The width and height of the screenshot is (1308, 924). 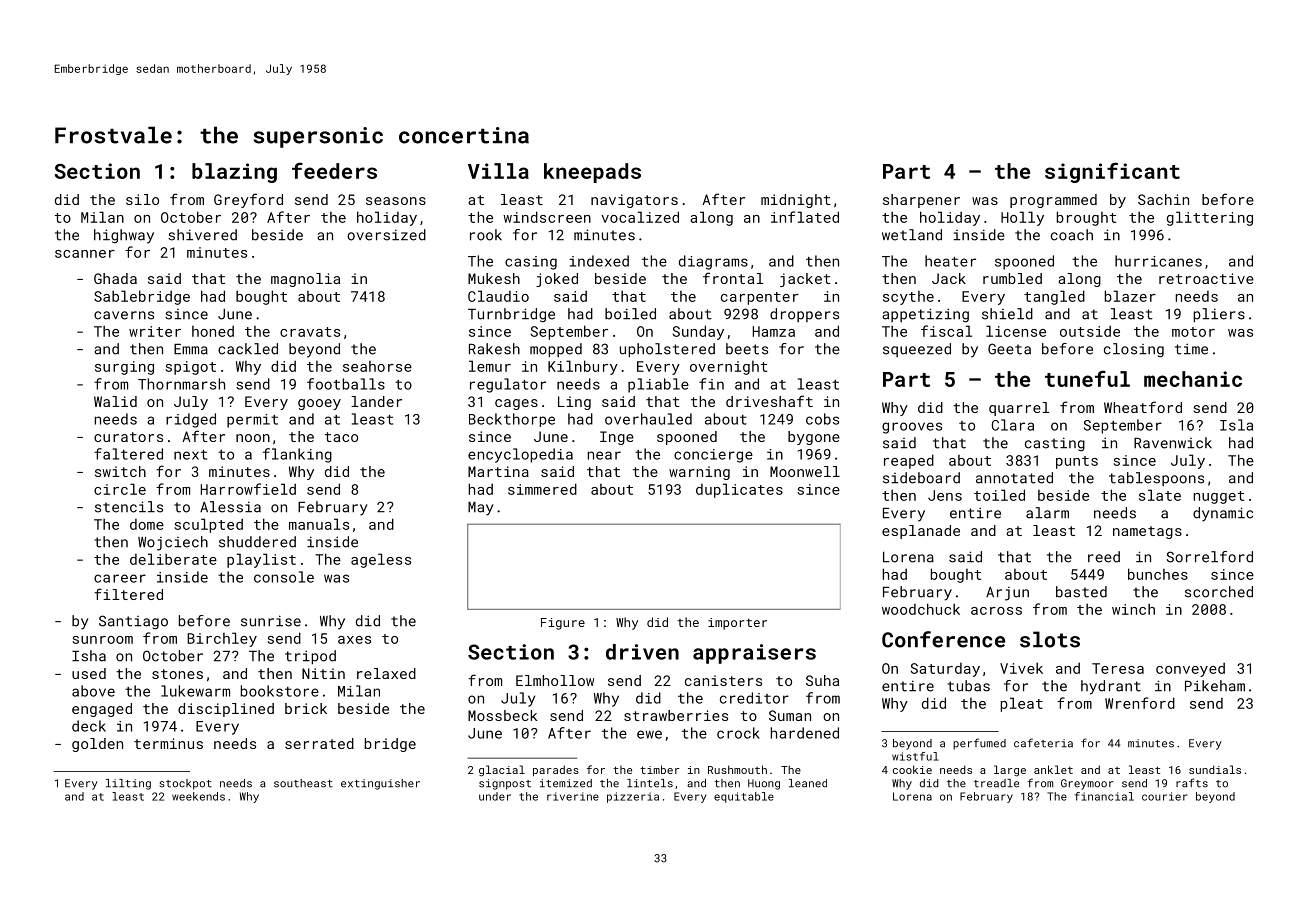 I want to click on Sorrelford, so click(x=1210, y=557).
